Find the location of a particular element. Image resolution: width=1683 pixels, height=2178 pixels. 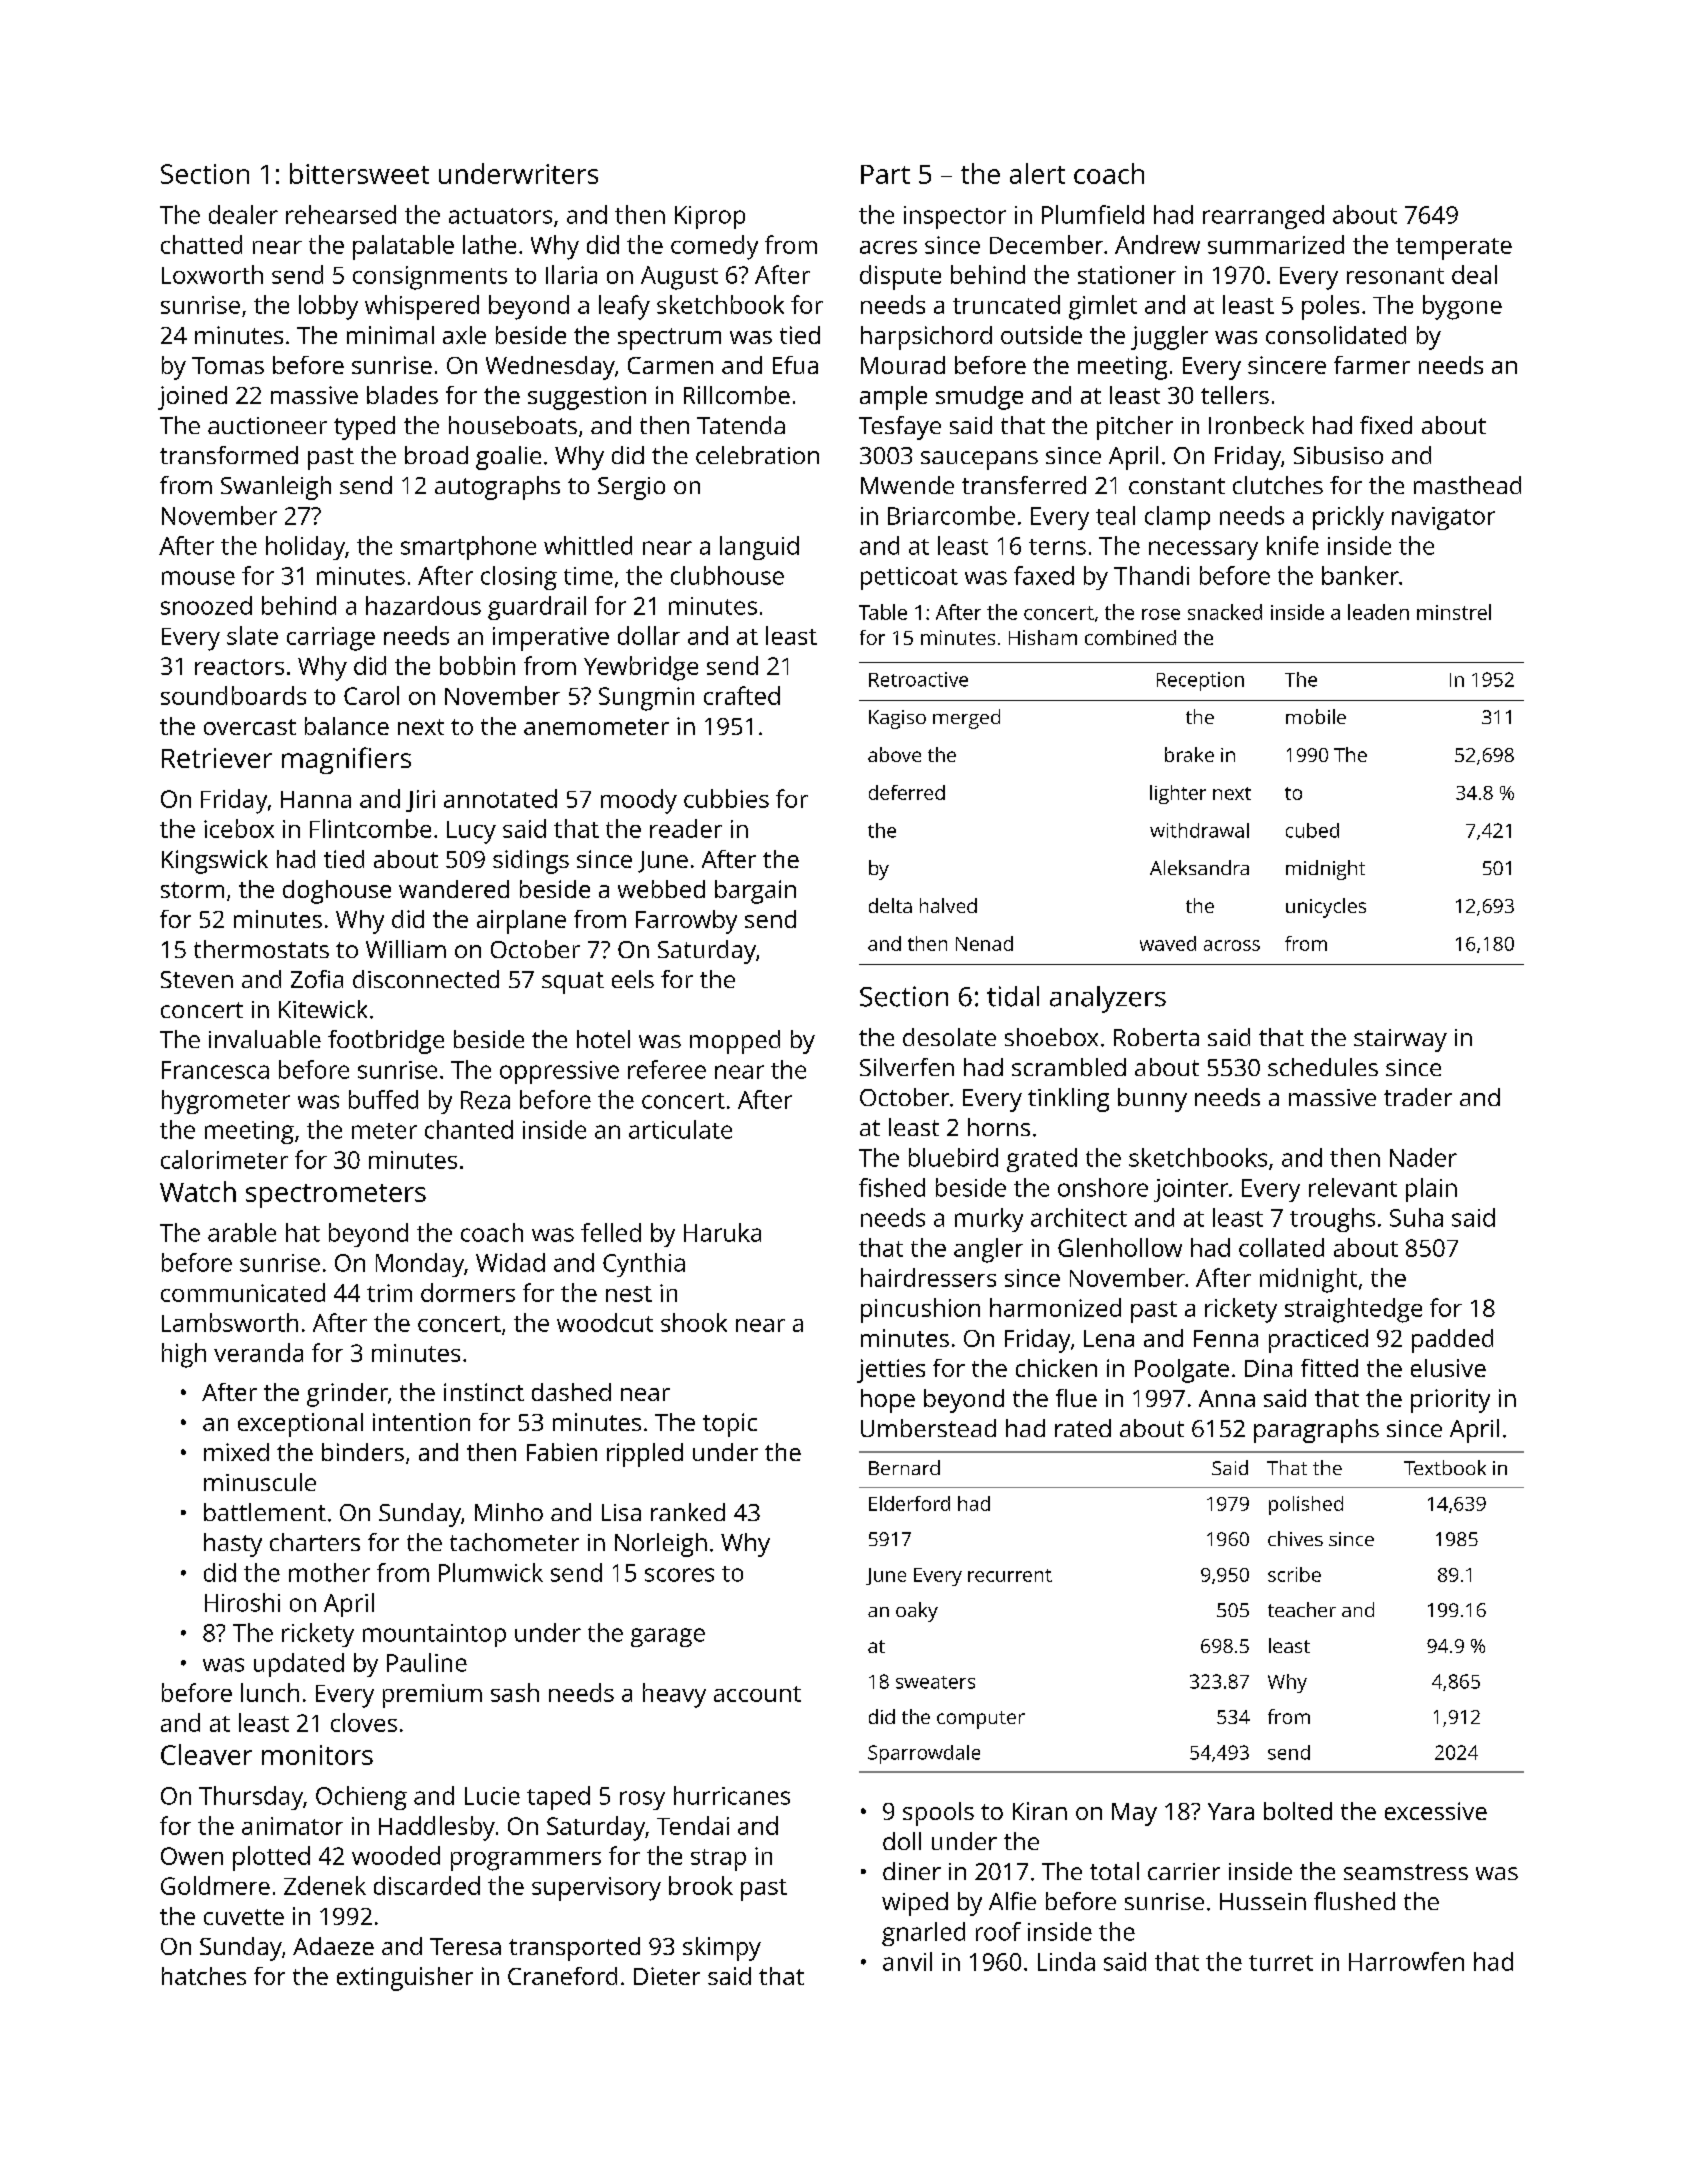

Thursday is located at coordinates (251, 1798).
